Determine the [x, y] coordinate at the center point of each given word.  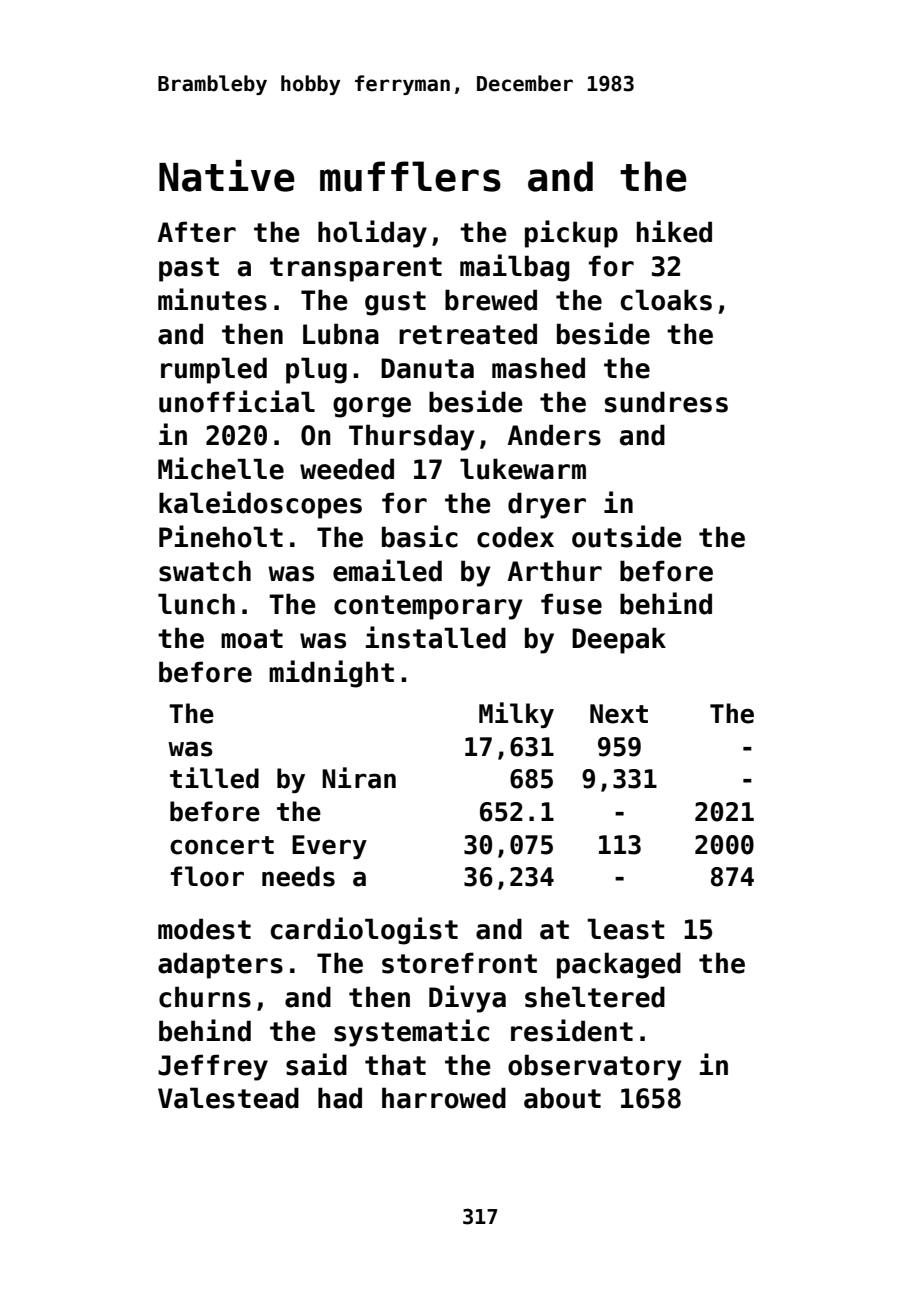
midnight [331, 674]
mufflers [410, 176]
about [562, 1098]
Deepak [619, 640]
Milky [516, 715]
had [340, 1098]
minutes [212, 299]
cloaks [666, 300]
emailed [387, 570]
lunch [196, 604]
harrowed [444, 1098]
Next [619, 714]
